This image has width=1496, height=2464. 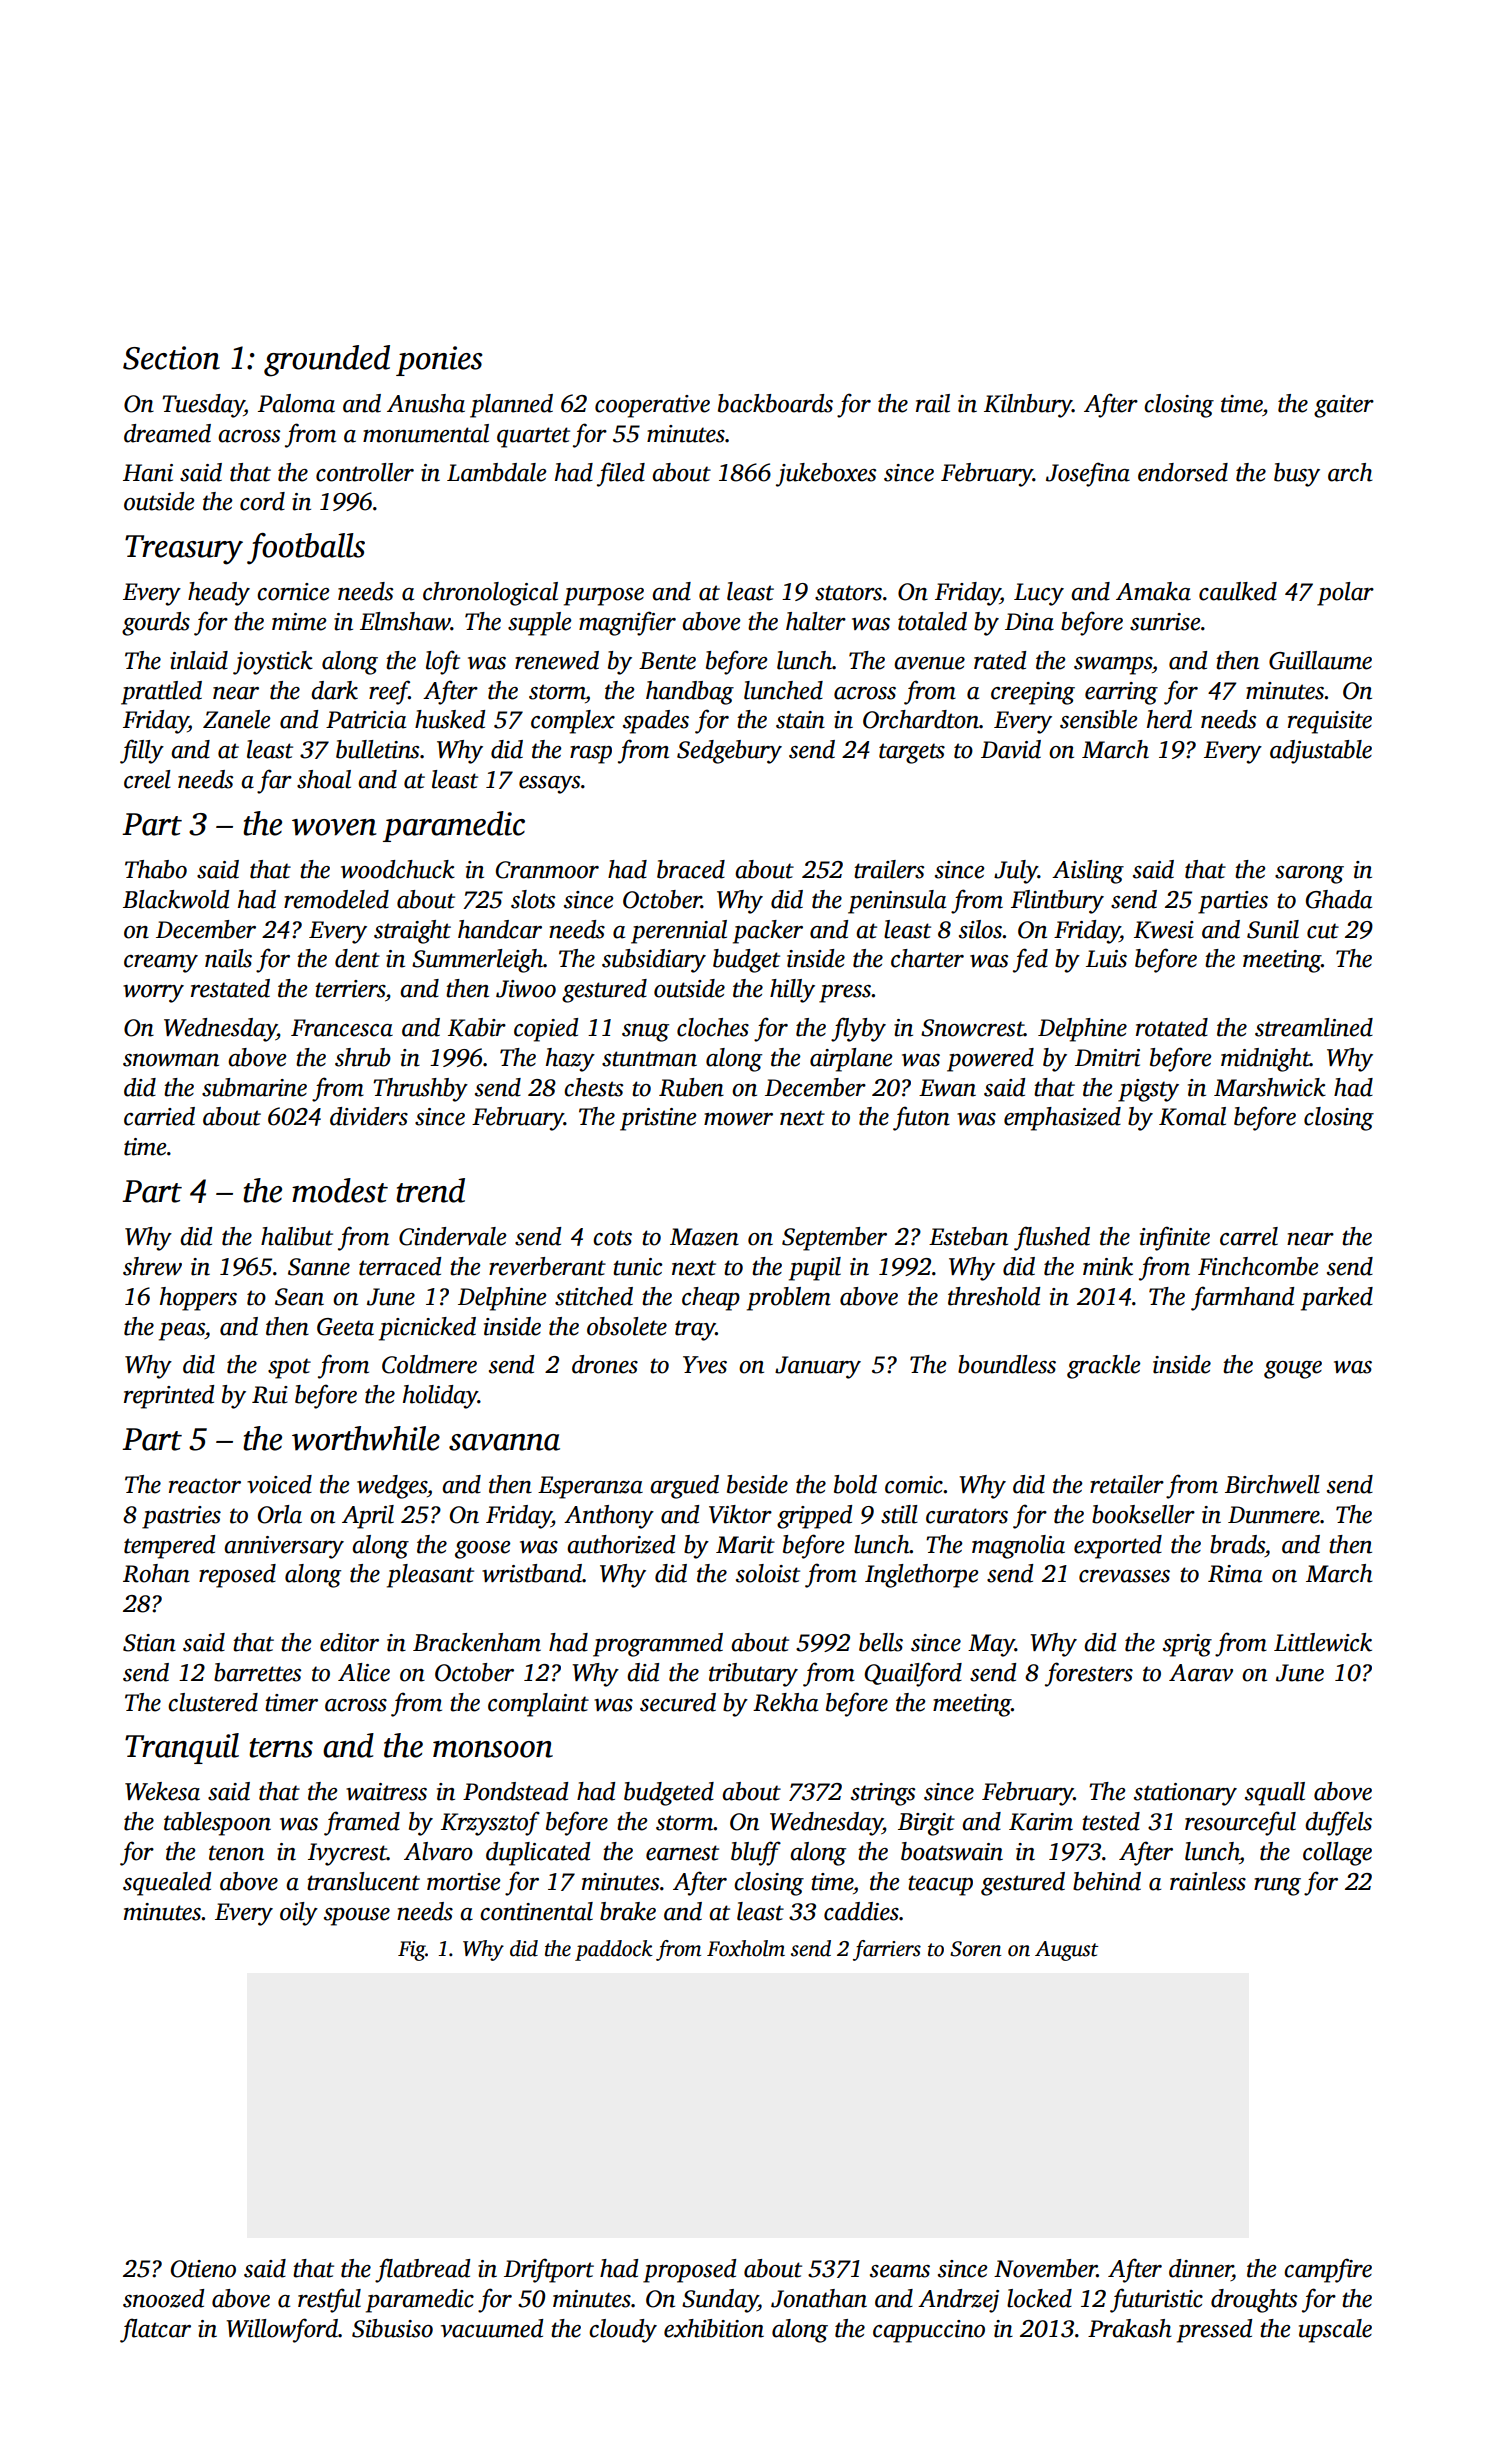 What do you see at coordinates (369, 1116) in the image?
I see `dividers` at bounding box center [369, 1116].
